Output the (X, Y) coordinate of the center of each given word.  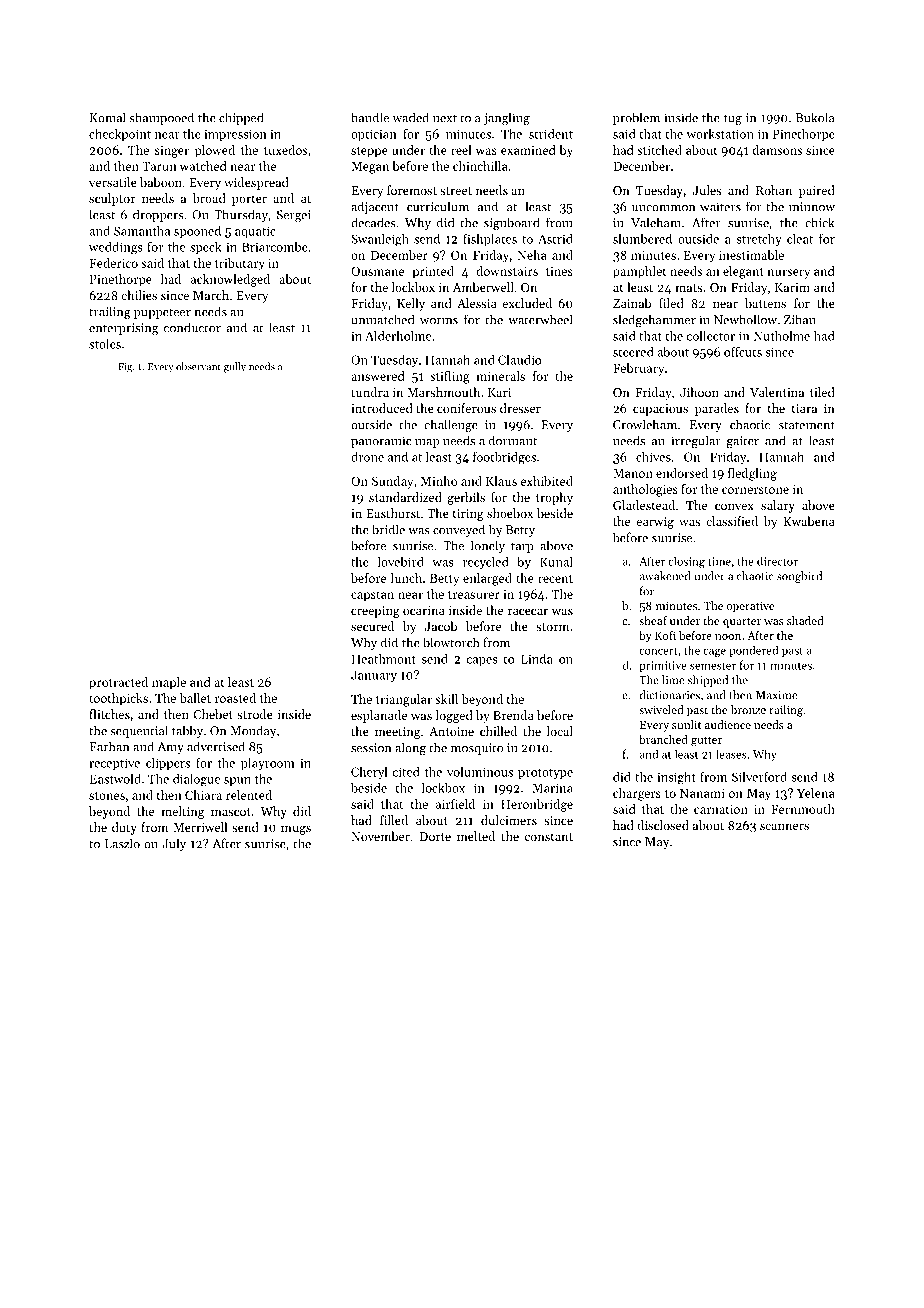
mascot (231, 812)
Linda (537, 659)
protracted (118, 683)
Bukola (815, 117)
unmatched (382, 319)
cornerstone (755, 490)
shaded (805, 620)
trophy (554, 498)
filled (394, 820)
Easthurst (393, 513)
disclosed (663, 825)
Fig (125, 368)
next (445, 118)
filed (671, 303)
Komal (107, 117)
